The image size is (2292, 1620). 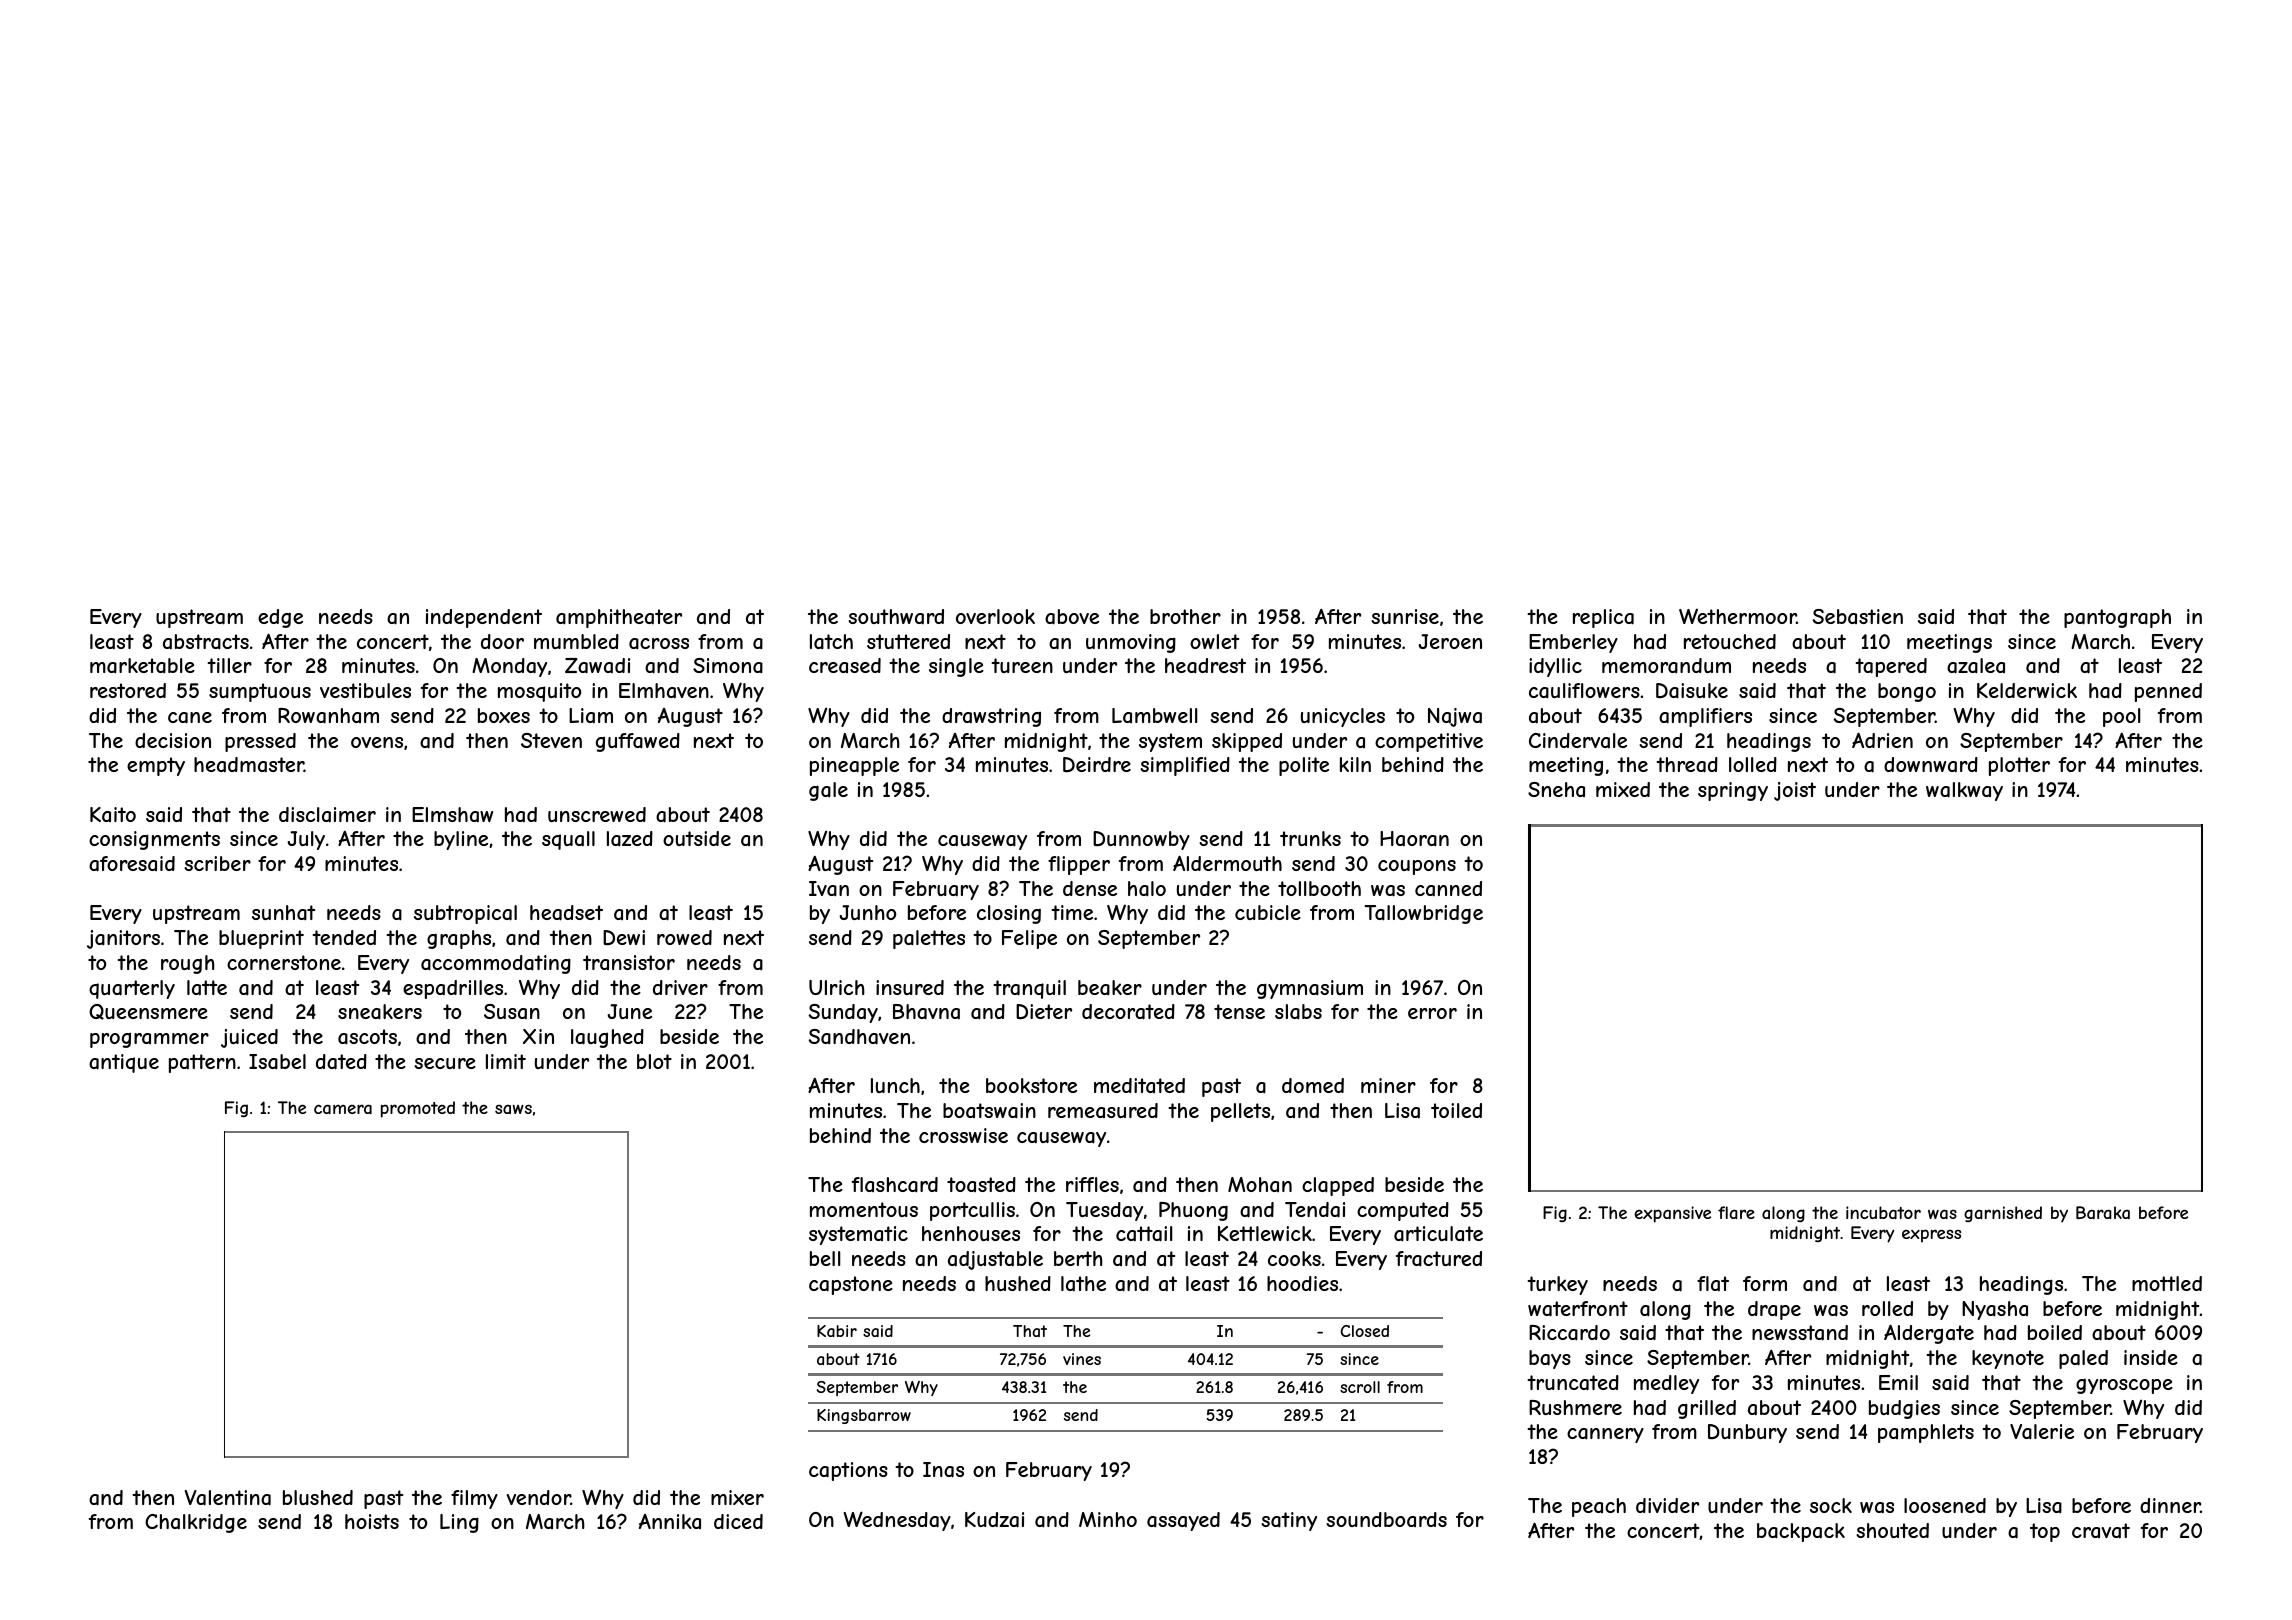 I want to click on Chalkridge, so click(x=196, y=1523).
